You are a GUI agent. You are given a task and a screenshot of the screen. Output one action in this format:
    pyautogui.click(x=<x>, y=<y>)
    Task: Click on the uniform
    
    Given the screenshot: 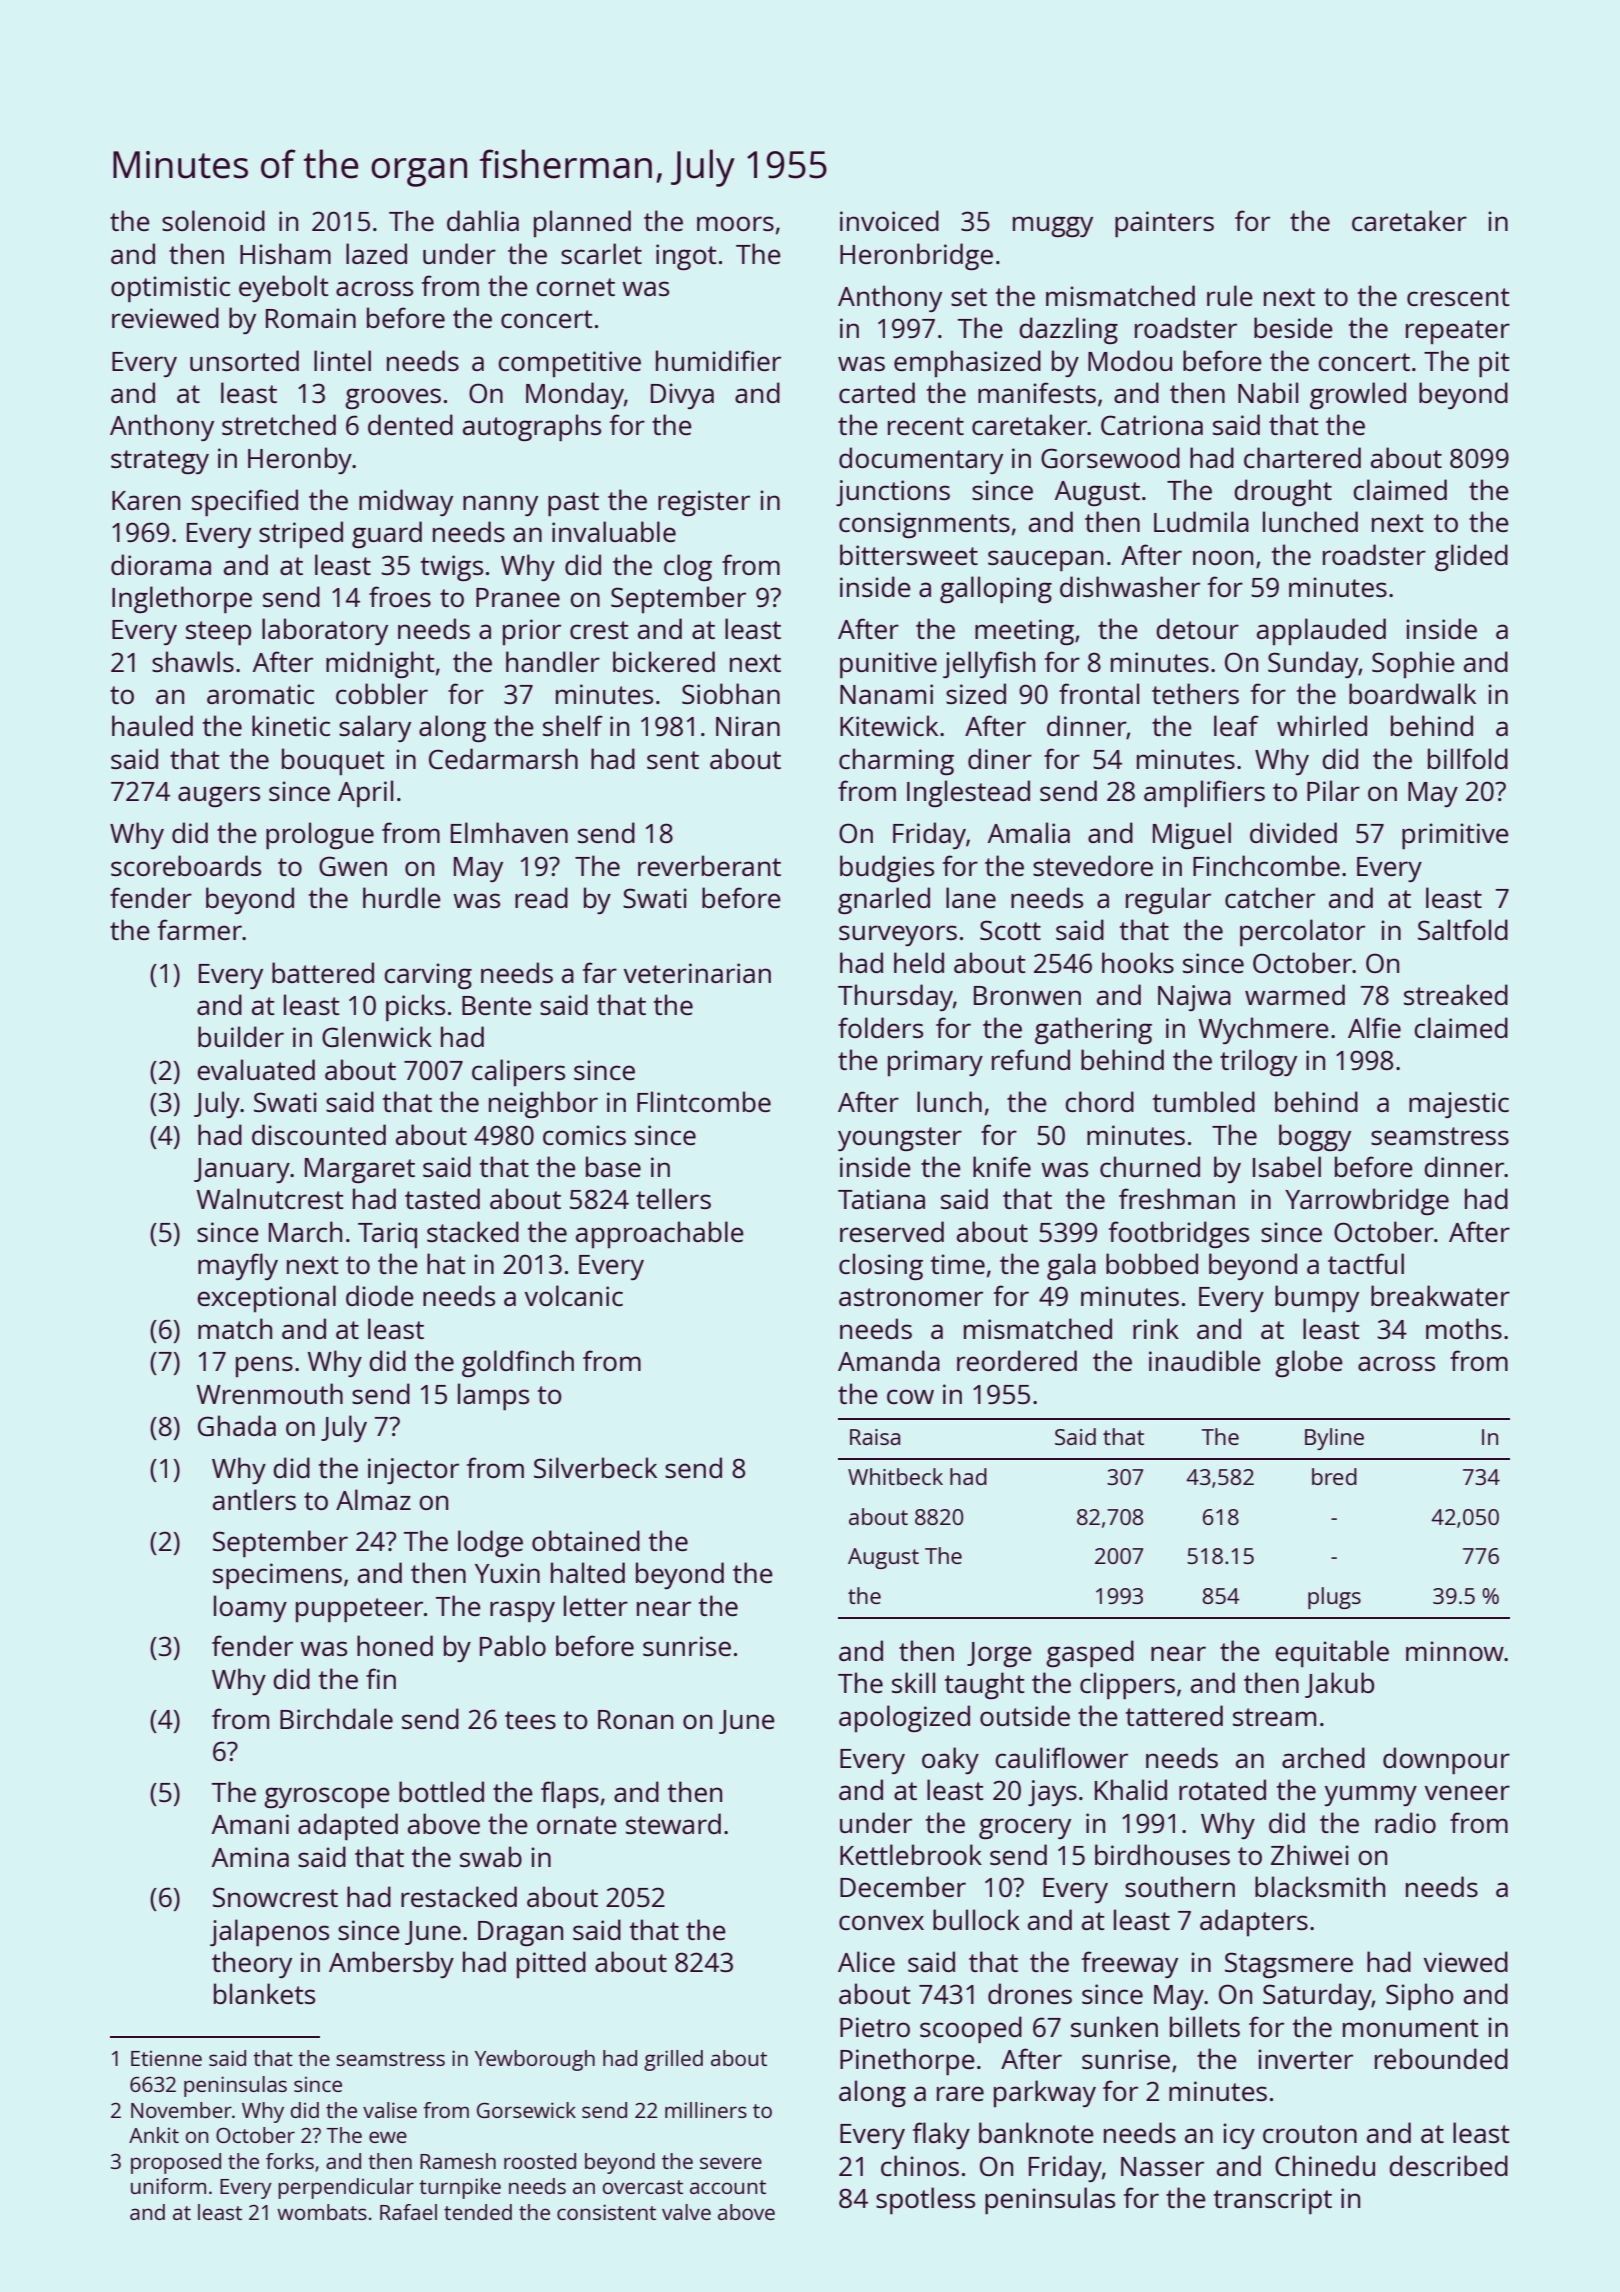 What is the action you would take?
    pyautogui.click(x=168, y=2186)
